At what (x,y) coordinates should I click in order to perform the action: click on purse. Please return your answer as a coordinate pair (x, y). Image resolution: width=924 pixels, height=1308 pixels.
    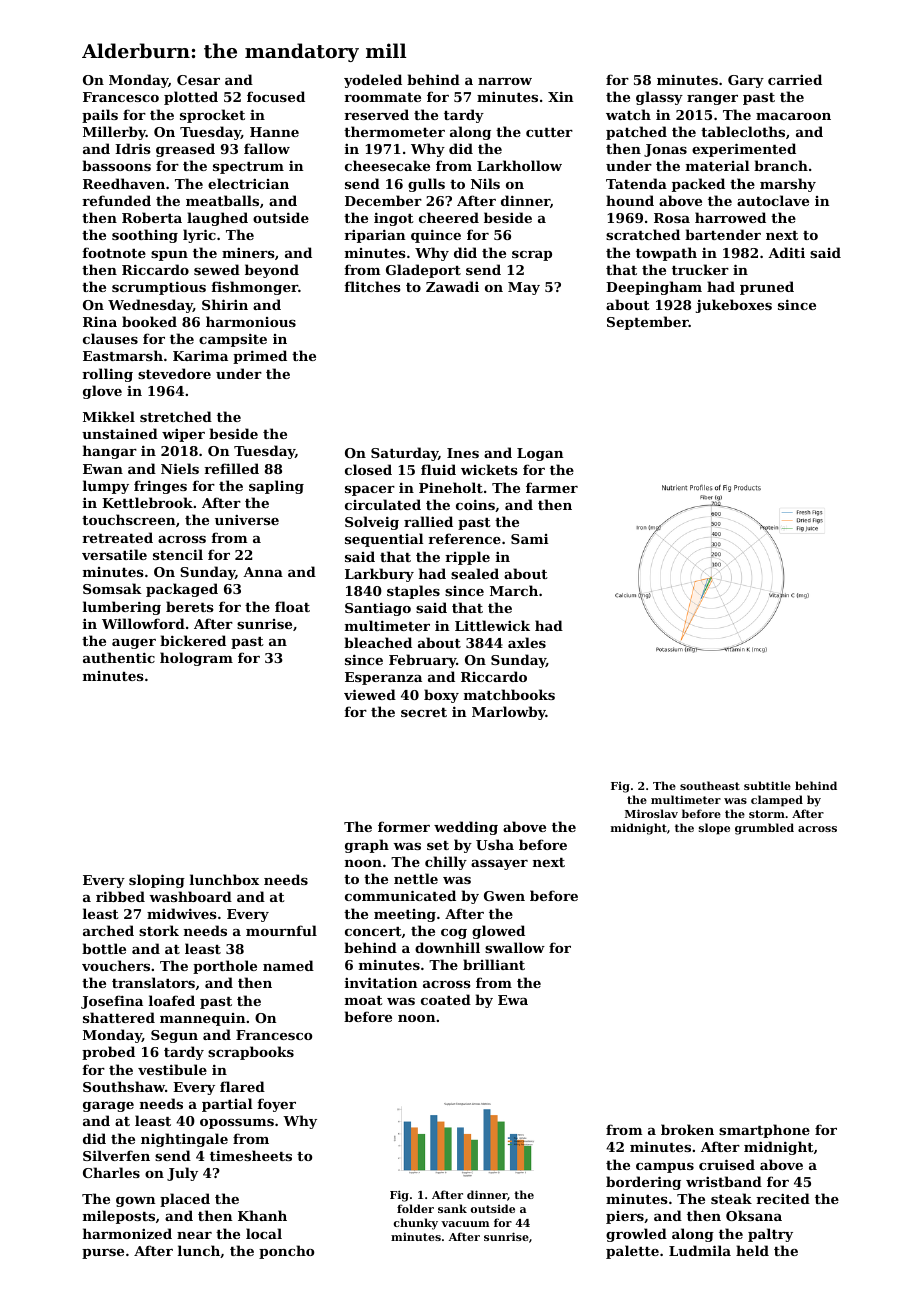
    Looking at the image, I should click on (103, 1254).
